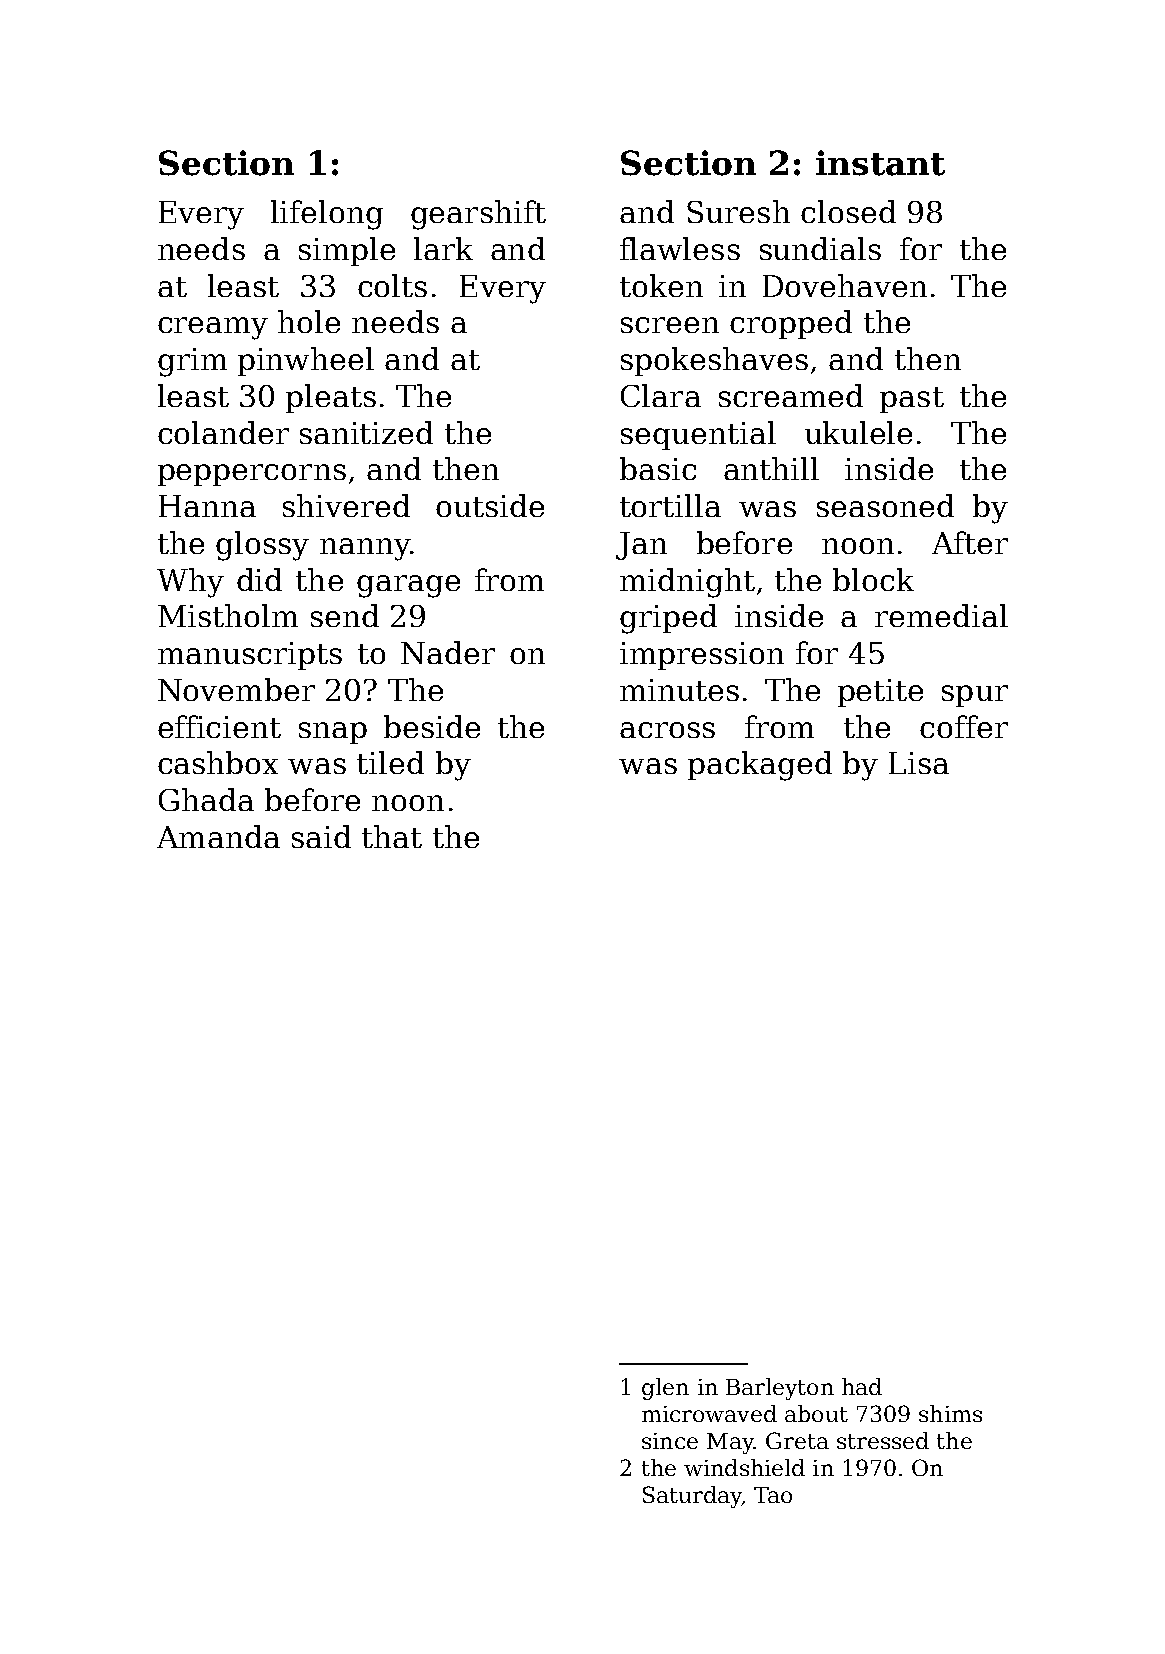 This screenshot has width=1165, height=1654. I want to click on glen, so click(665, 1389).
